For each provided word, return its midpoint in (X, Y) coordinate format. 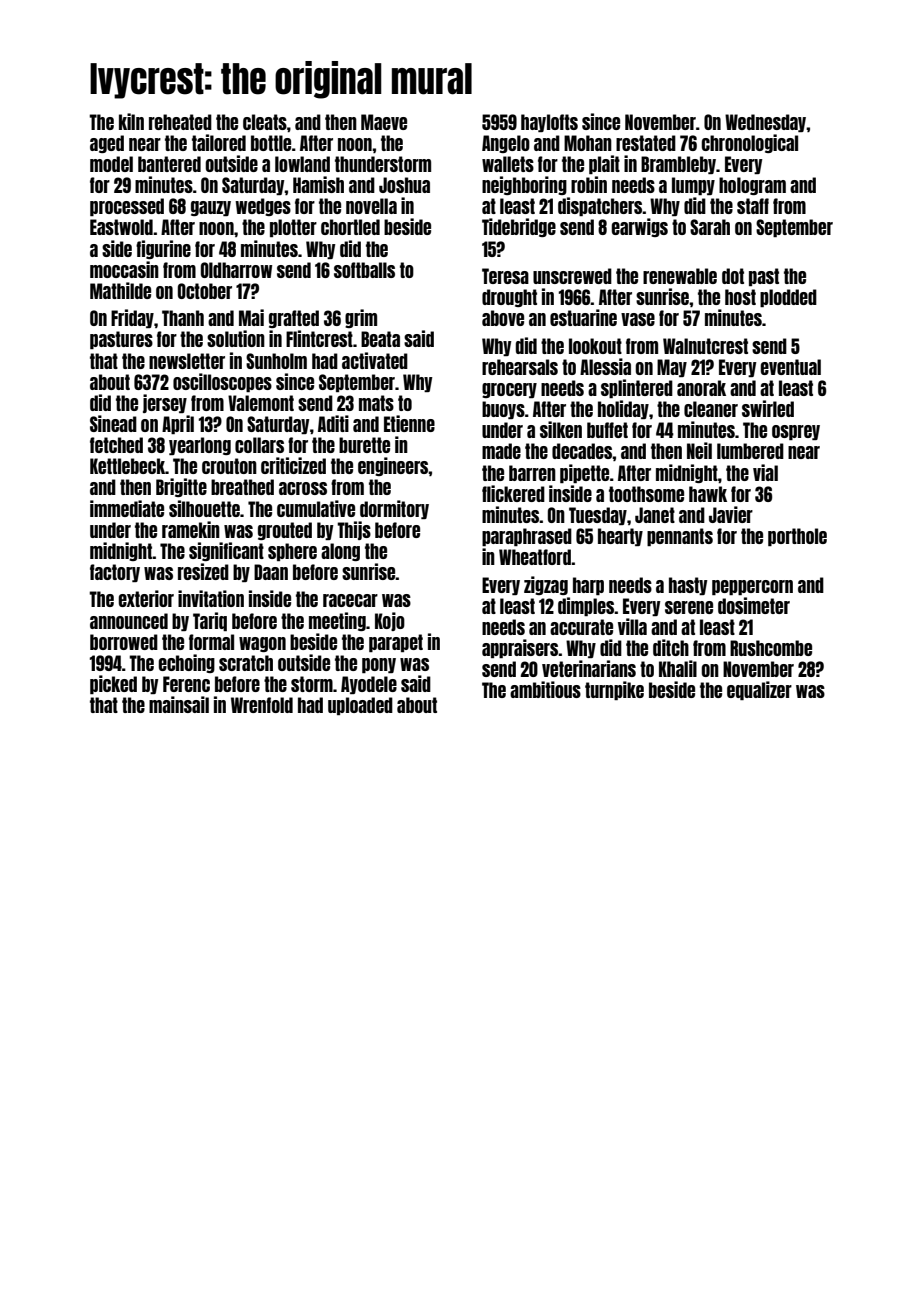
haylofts (549, 123)
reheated (180, 122)
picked (113, 684)
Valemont (261, 403)
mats (376, 403)
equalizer (759, 690)
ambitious (545, 689)
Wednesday (766, 123)
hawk (708, 494)
